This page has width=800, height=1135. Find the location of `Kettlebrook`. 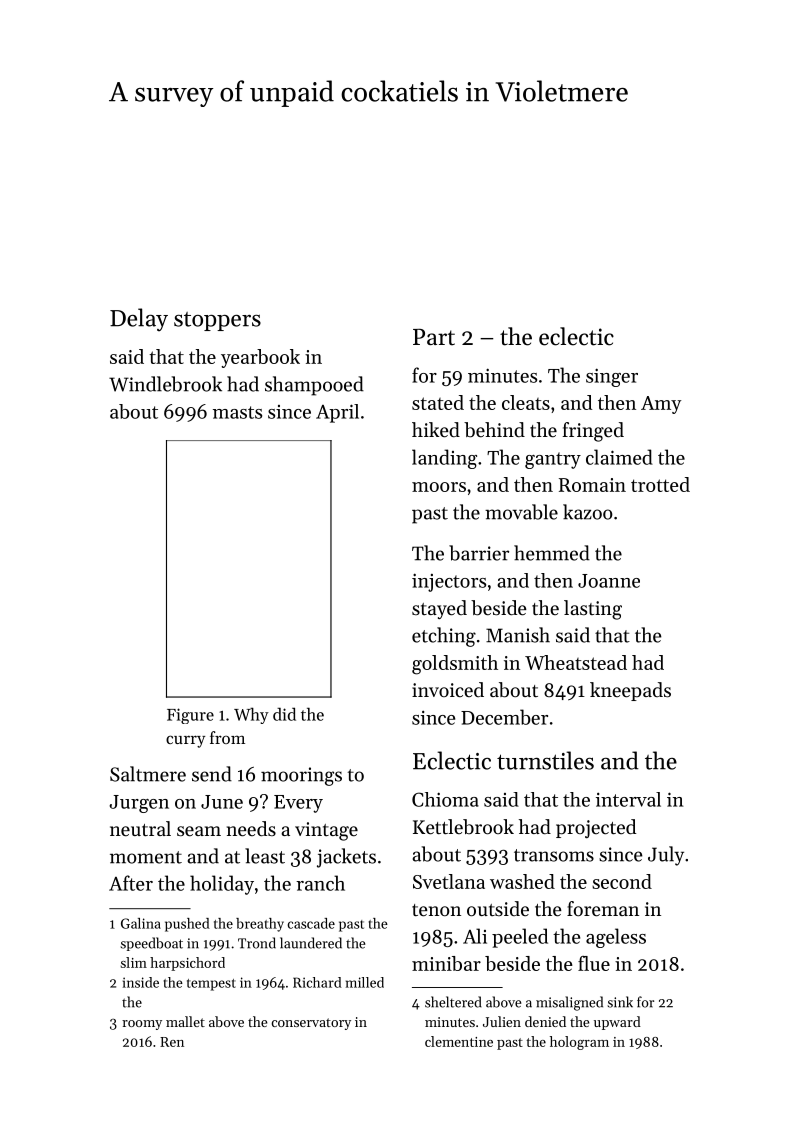

Kettlebrook is located at coordinates (463, 827).
